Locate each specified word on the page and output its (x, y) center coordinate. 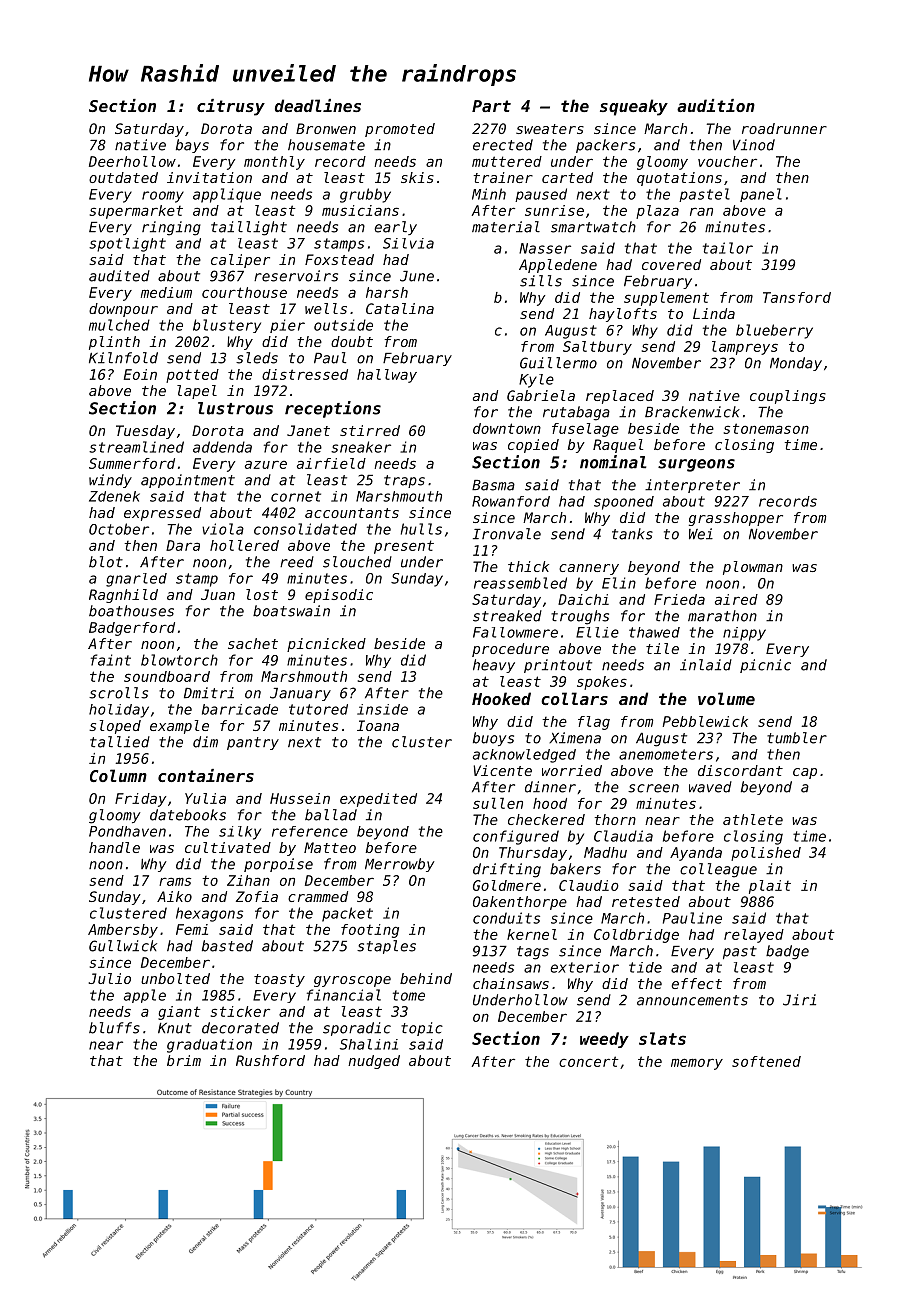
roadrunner (784, 128)
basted (227, 946)
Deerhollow (132, 161)
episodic (339, 596)
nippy (744, 634)
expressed (162, 514)
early (395, 228)
